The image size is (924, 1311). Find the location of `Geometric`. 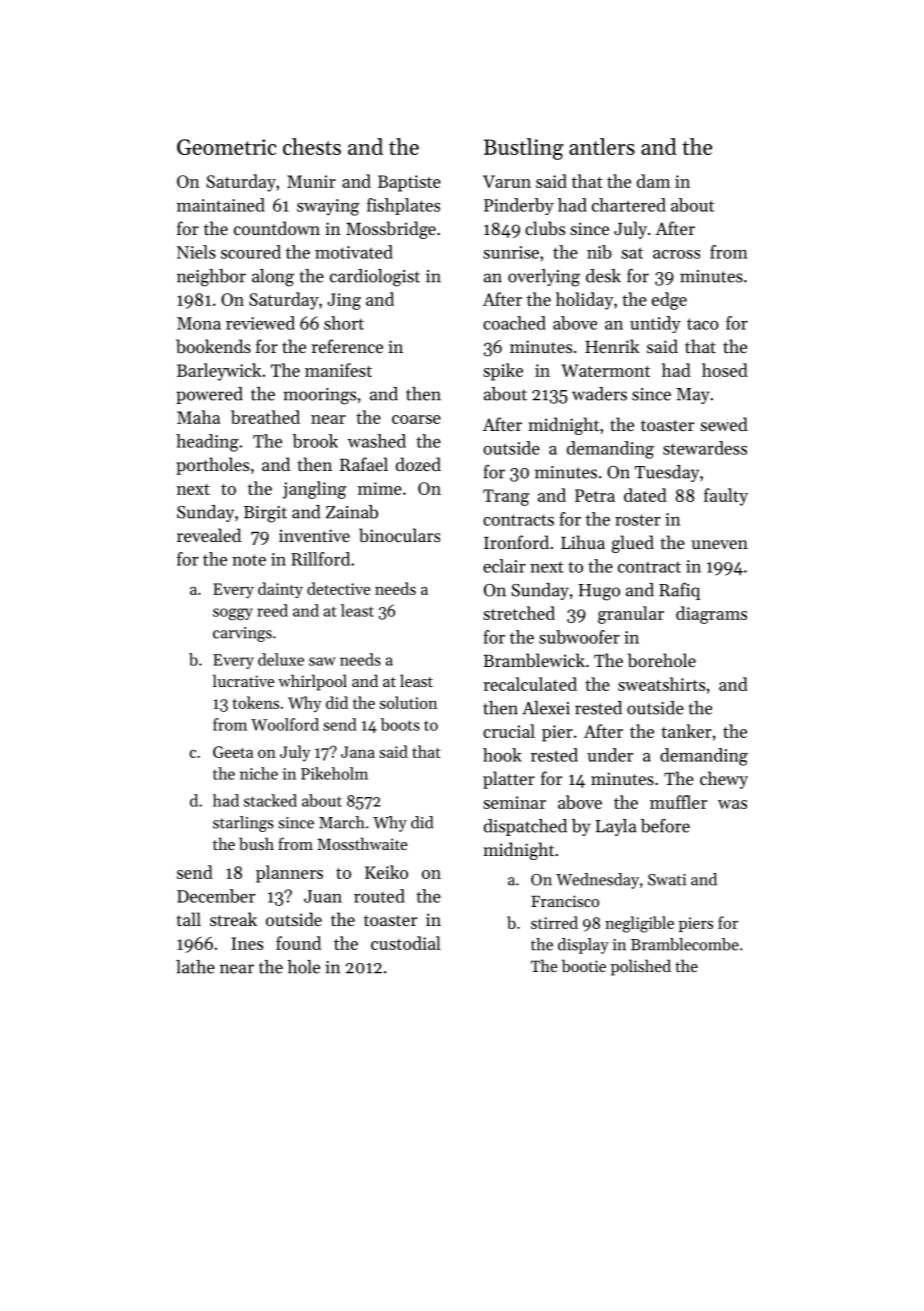

Geometric is located at coordinates (227, 147).
